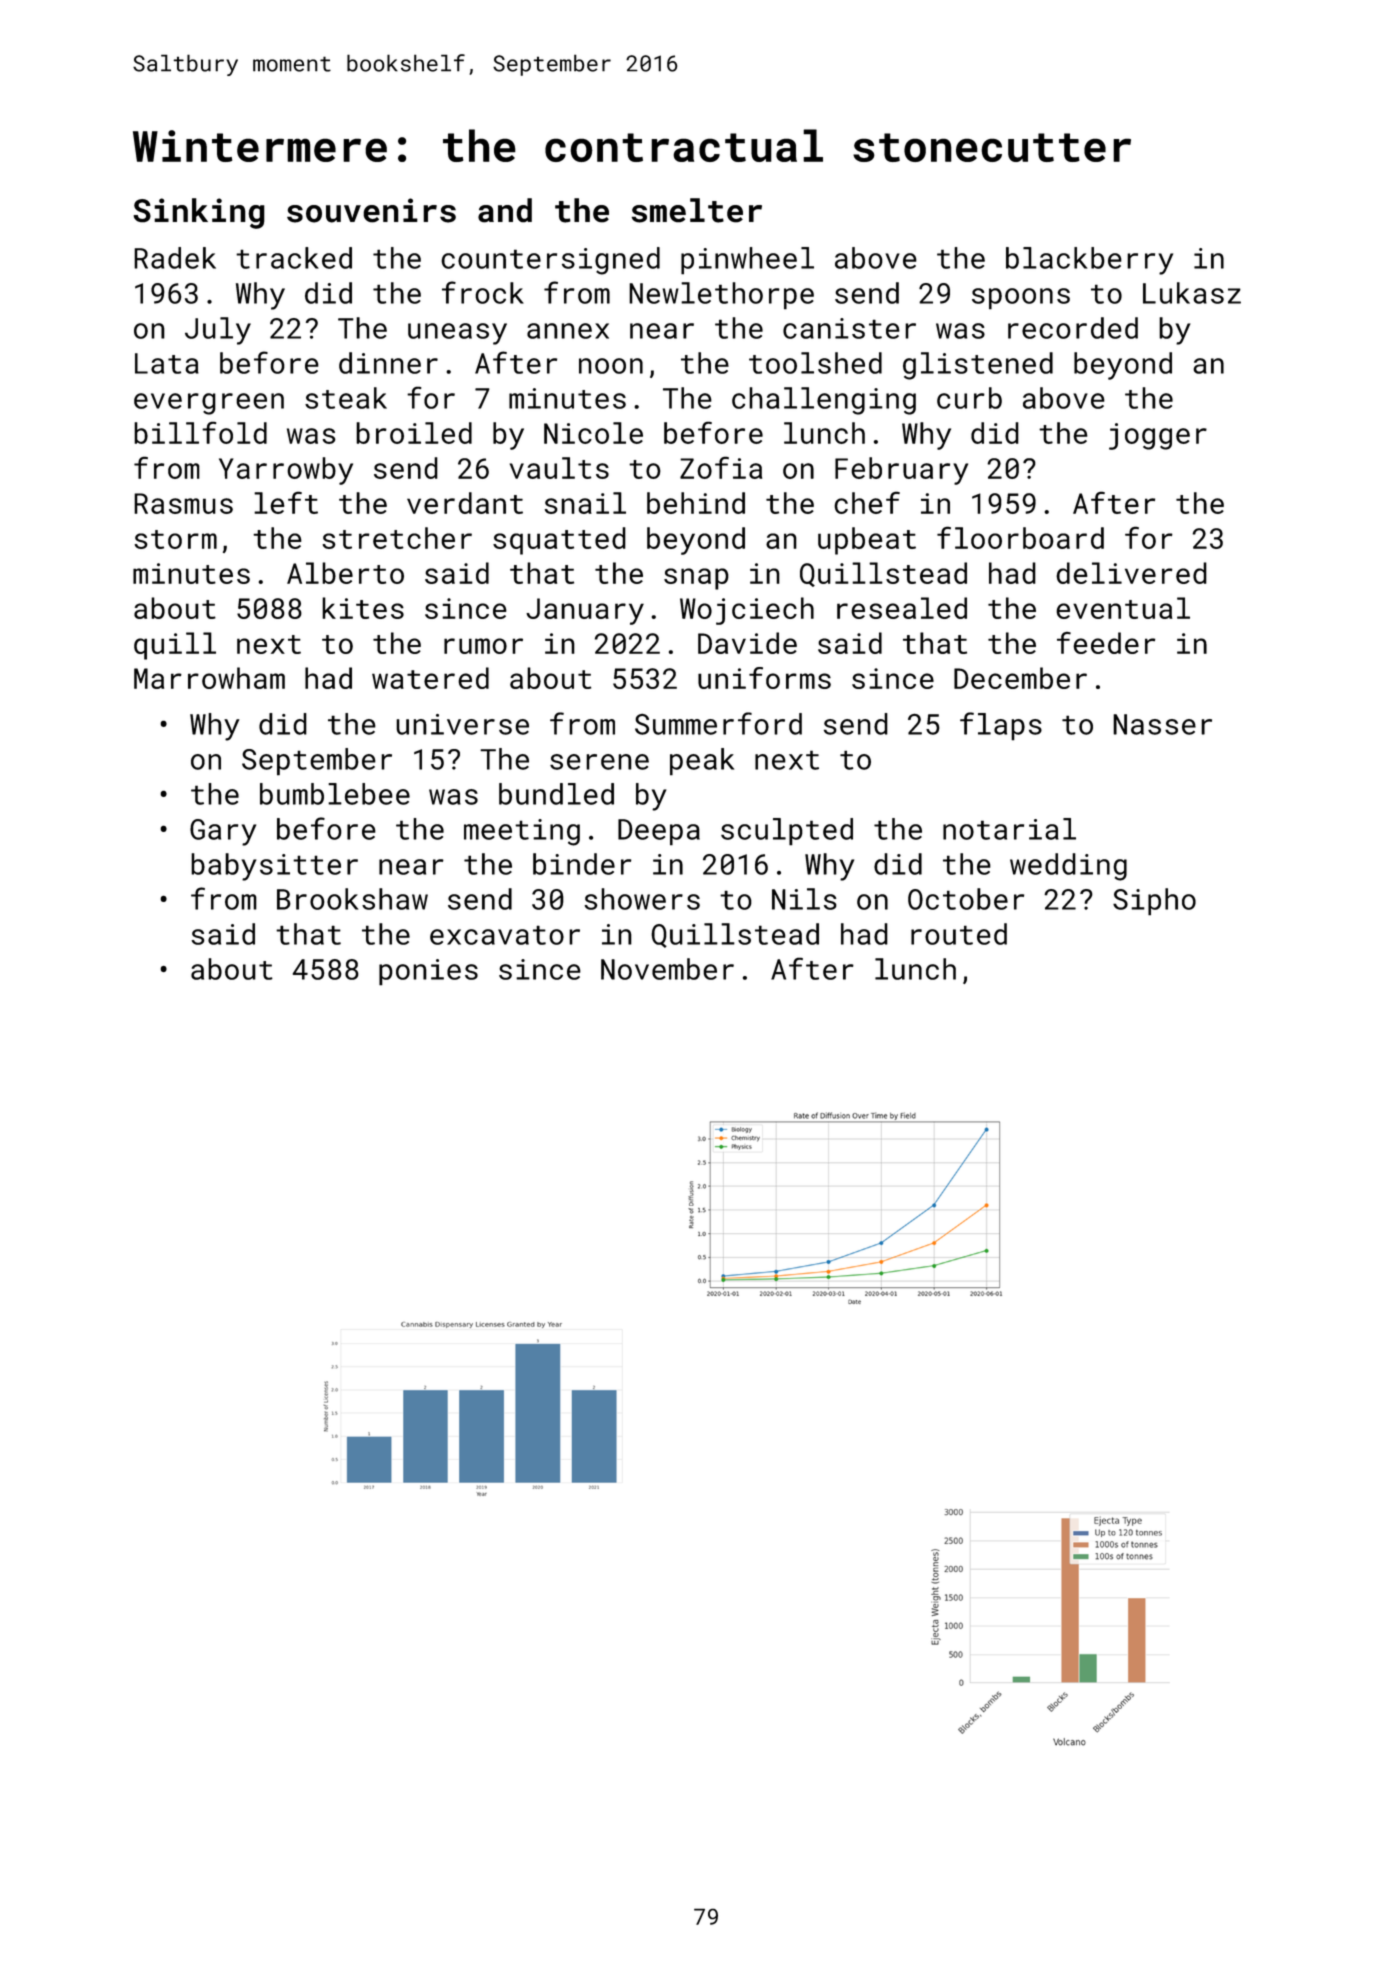 Image resolution: width=1386 pixels, height=1969 pixels. I want to click on annex, so click(568, 331).
